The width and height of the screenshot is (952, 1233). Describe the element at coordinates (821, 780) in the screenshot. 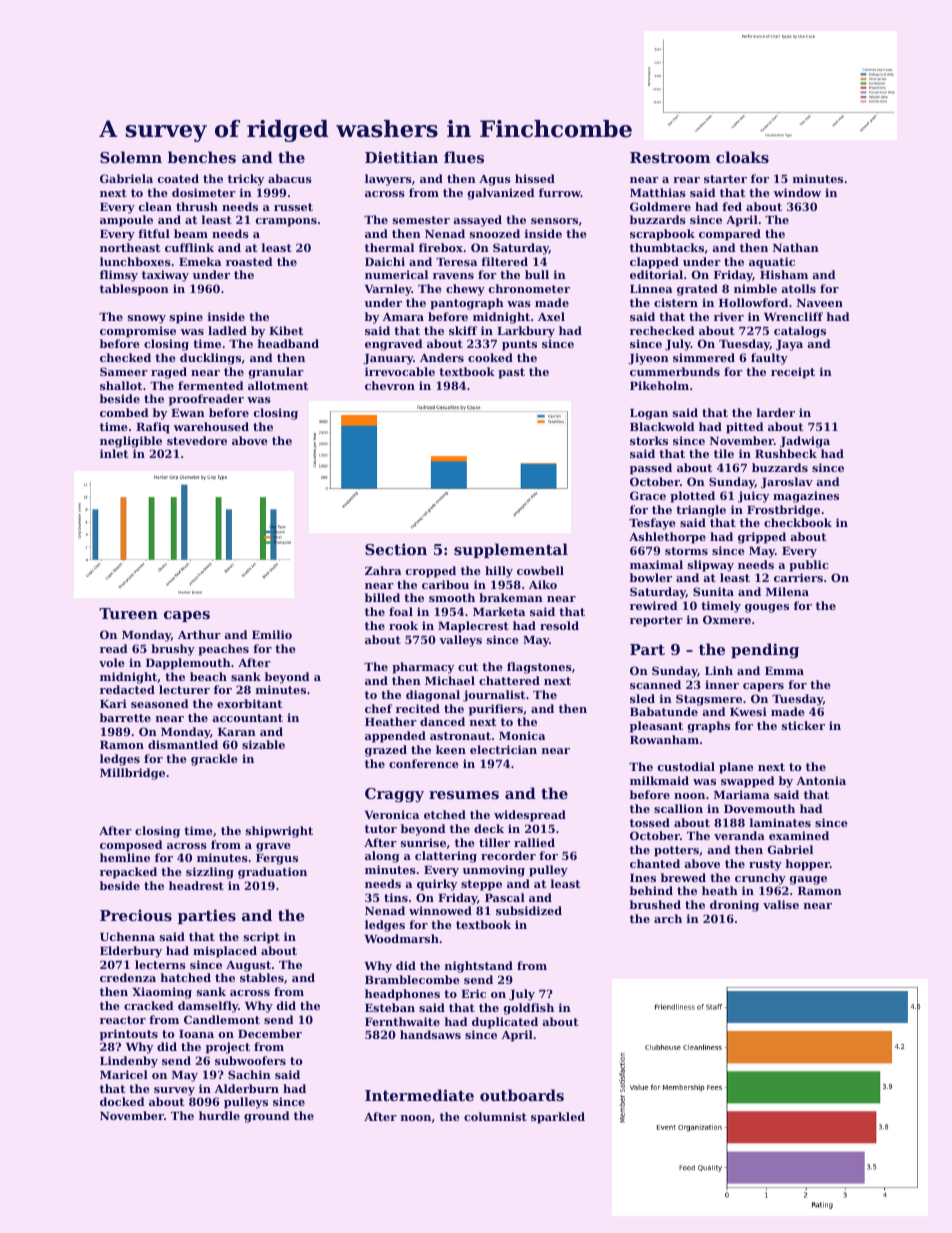

I see `Antonia` at that location.
